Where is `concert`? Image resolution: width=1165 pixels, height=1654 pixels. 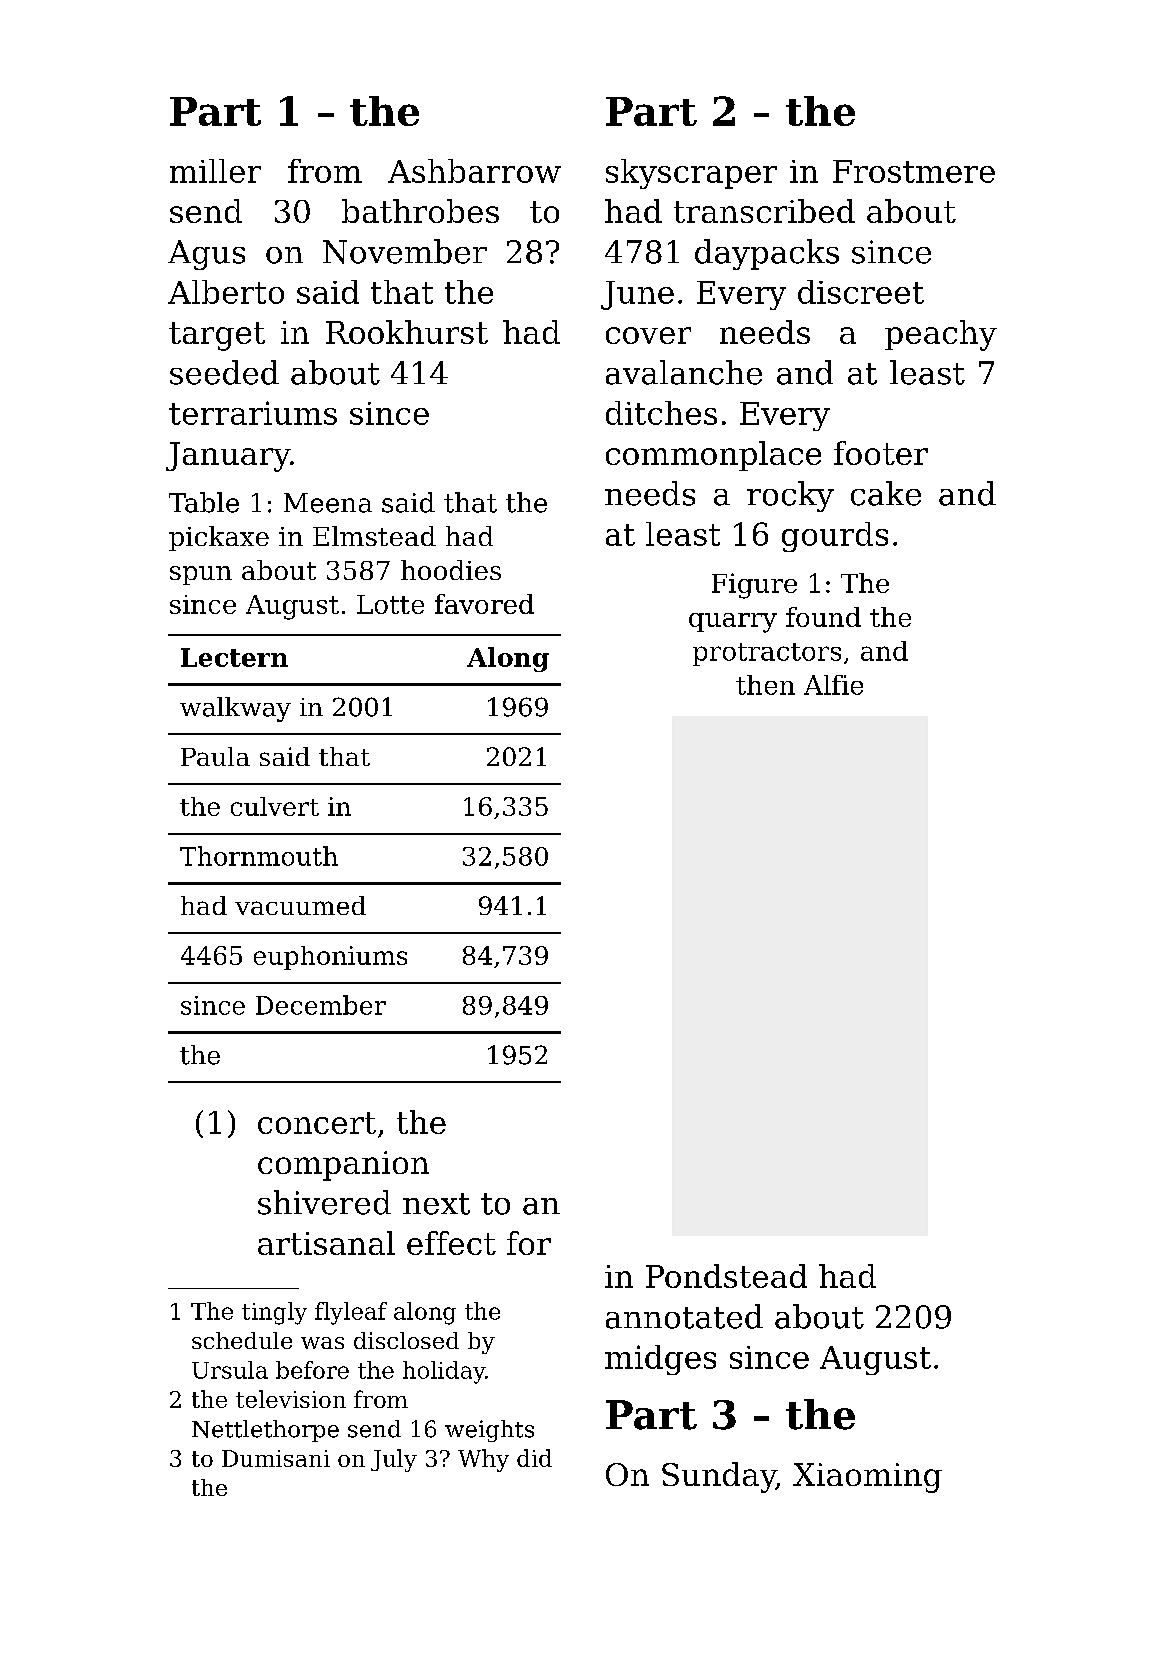
concert is located at coordinates (317, 1123).
